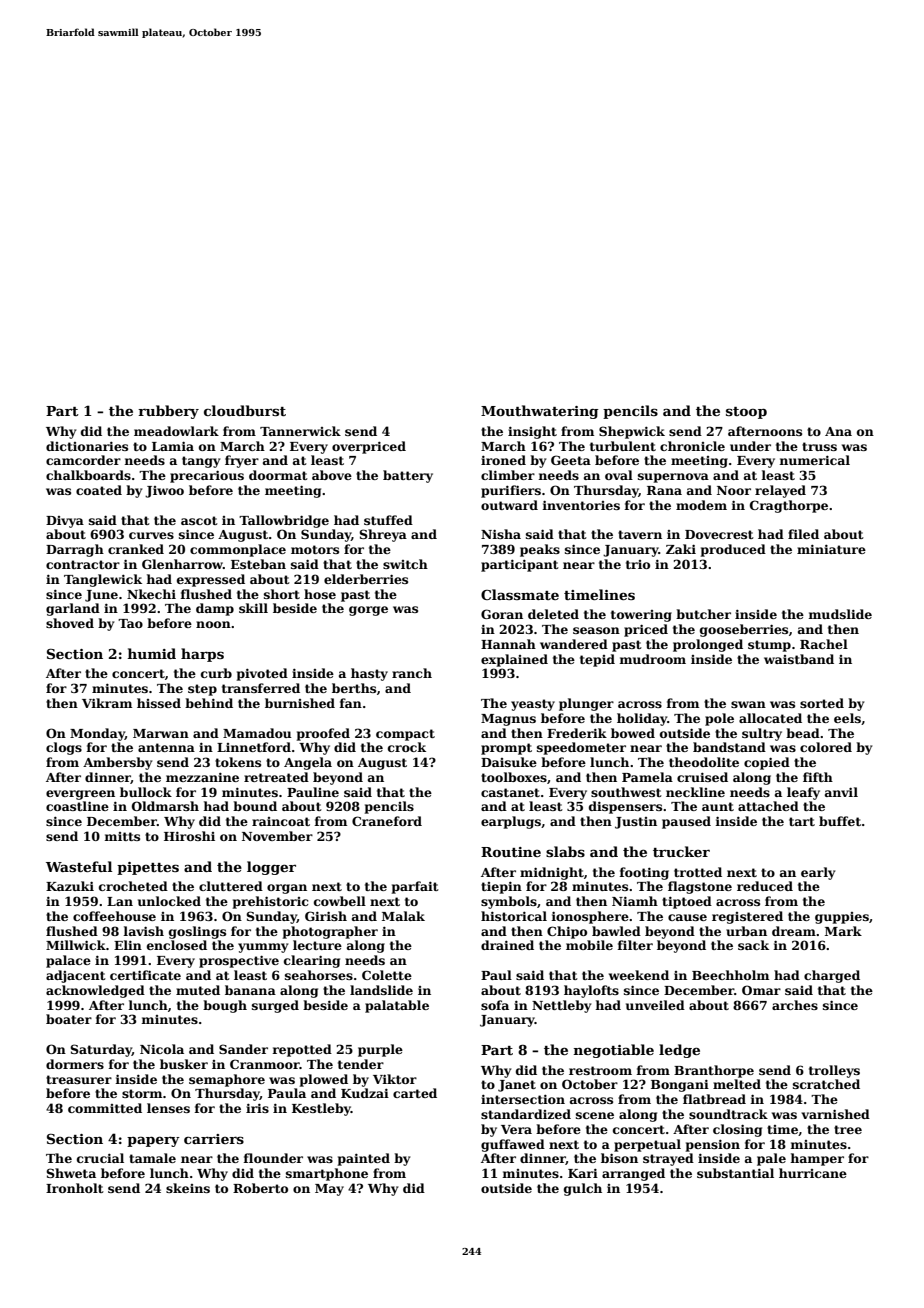 The width and height of the page is (924, 1308). I want to click on Roberto, so click(260, 1188).
